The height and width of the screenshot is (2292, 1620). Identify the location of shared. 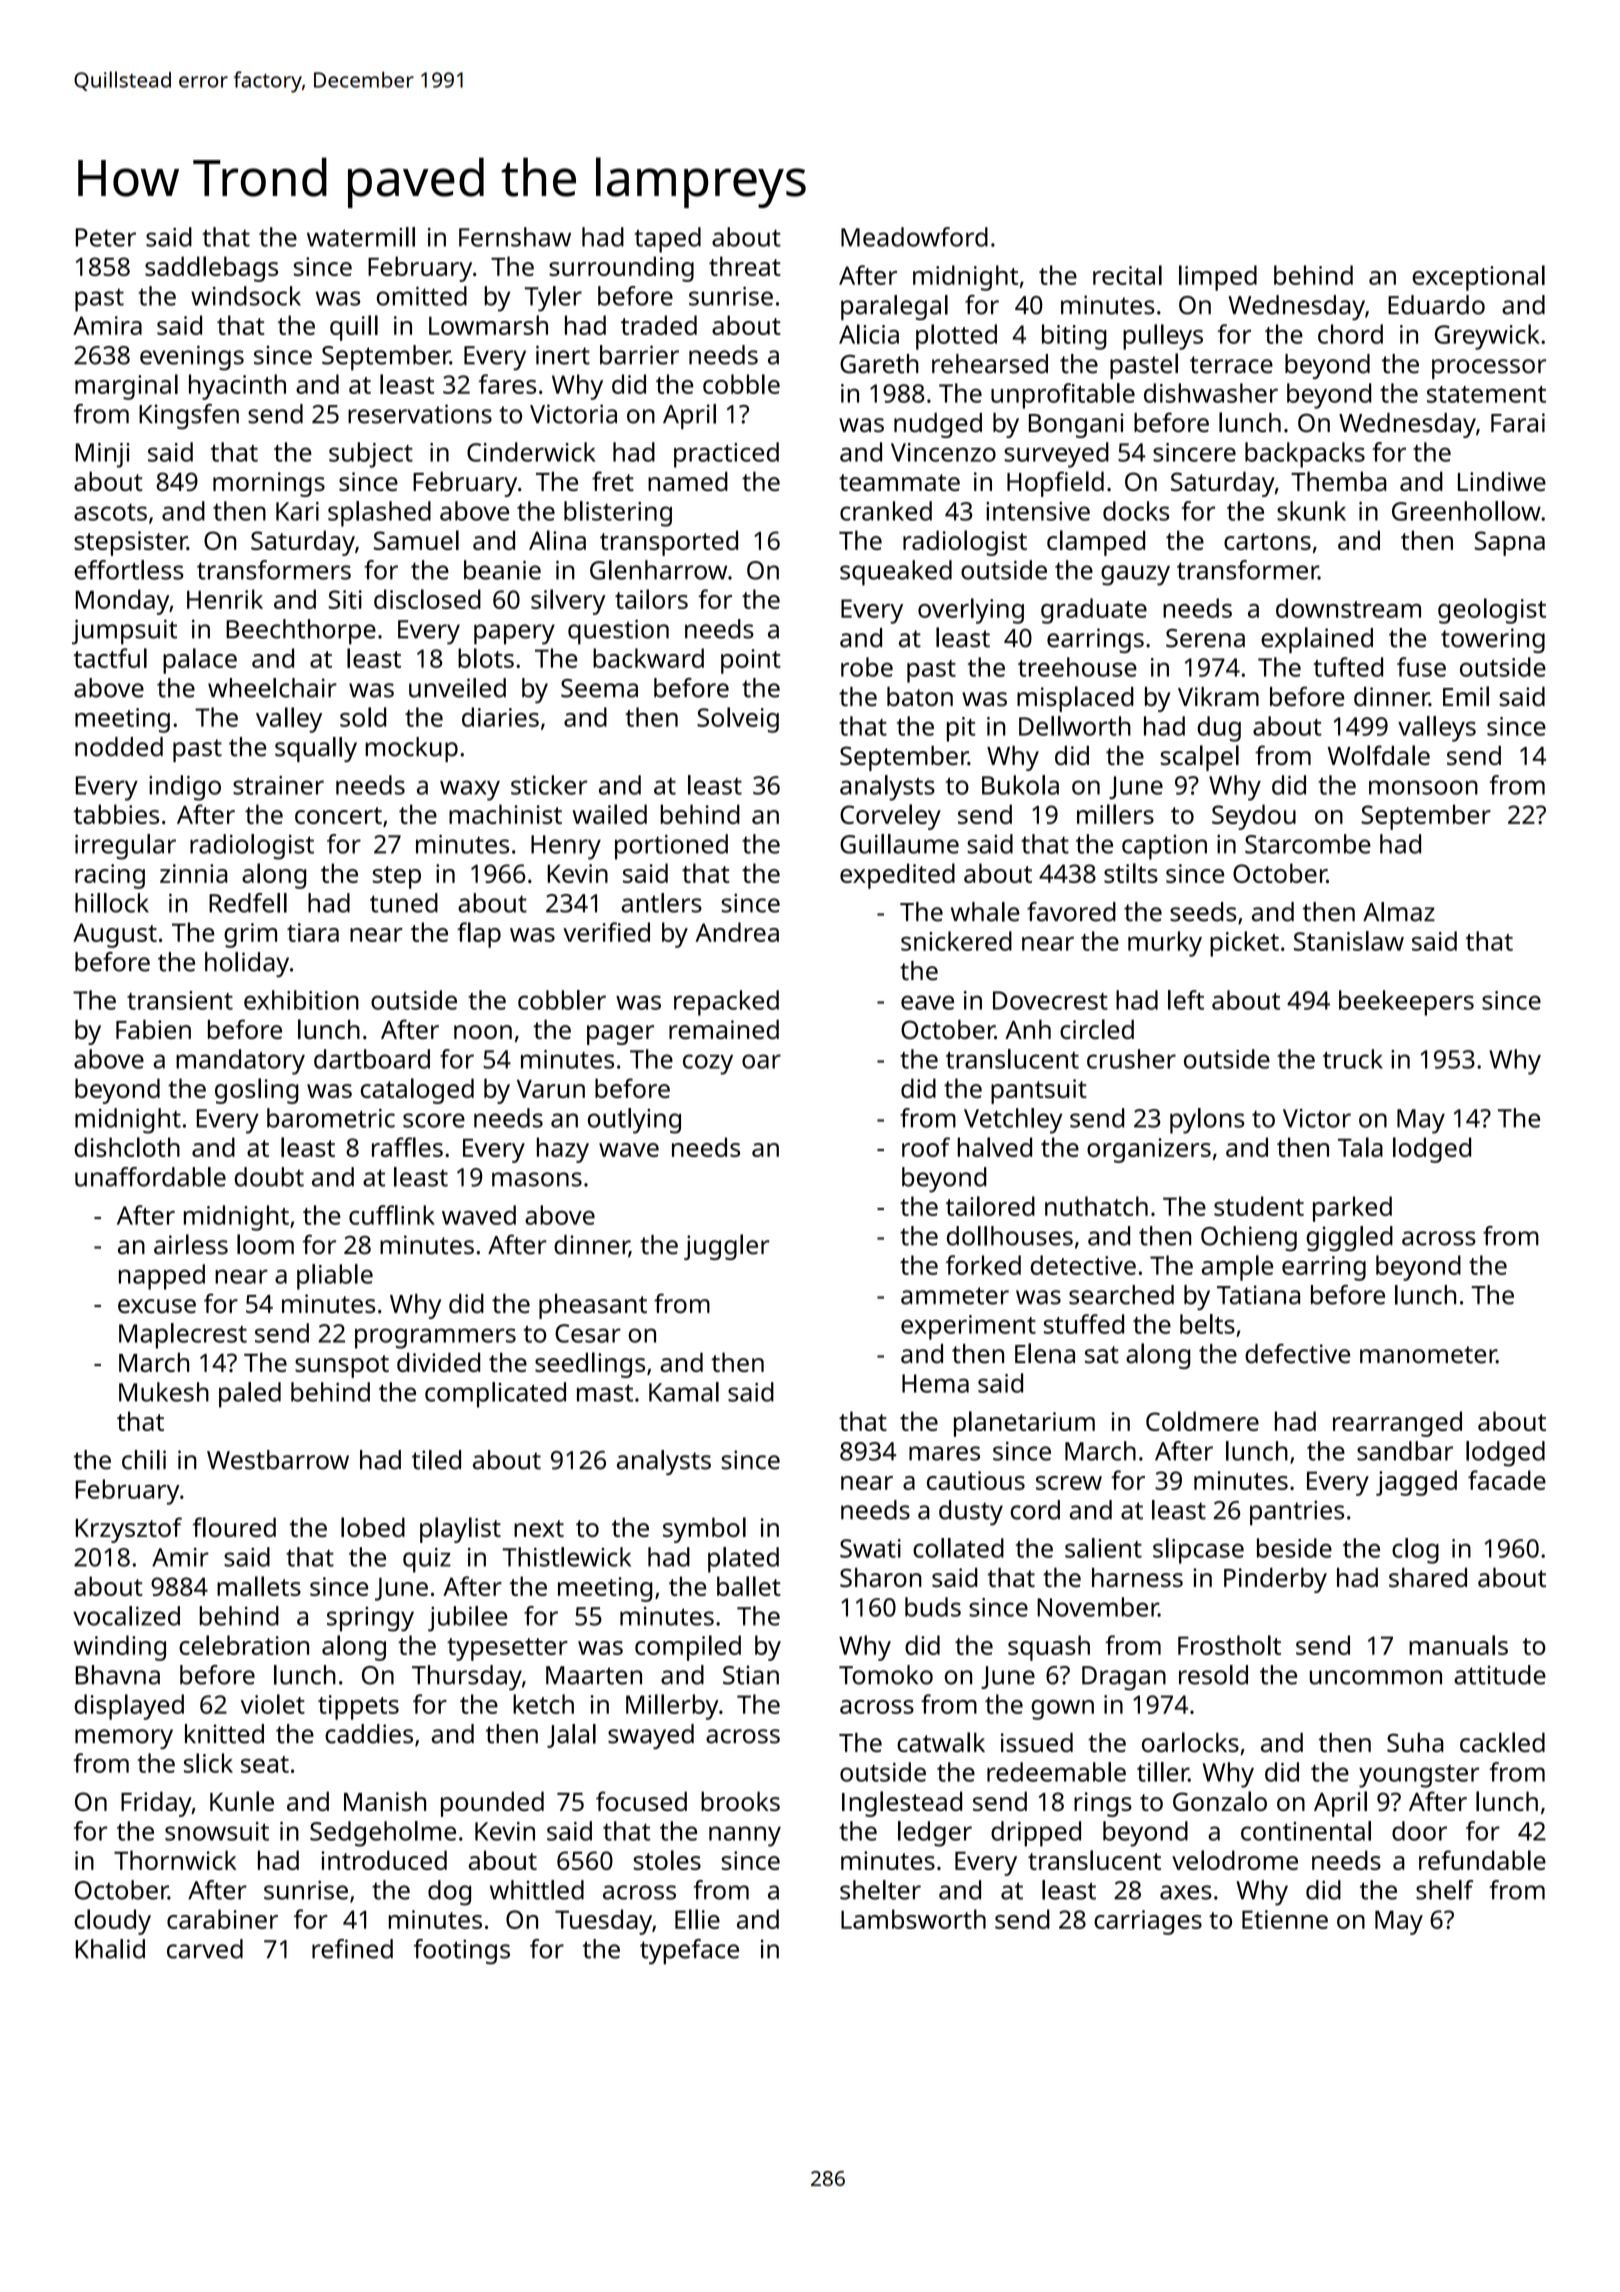
(1428, 1577).
